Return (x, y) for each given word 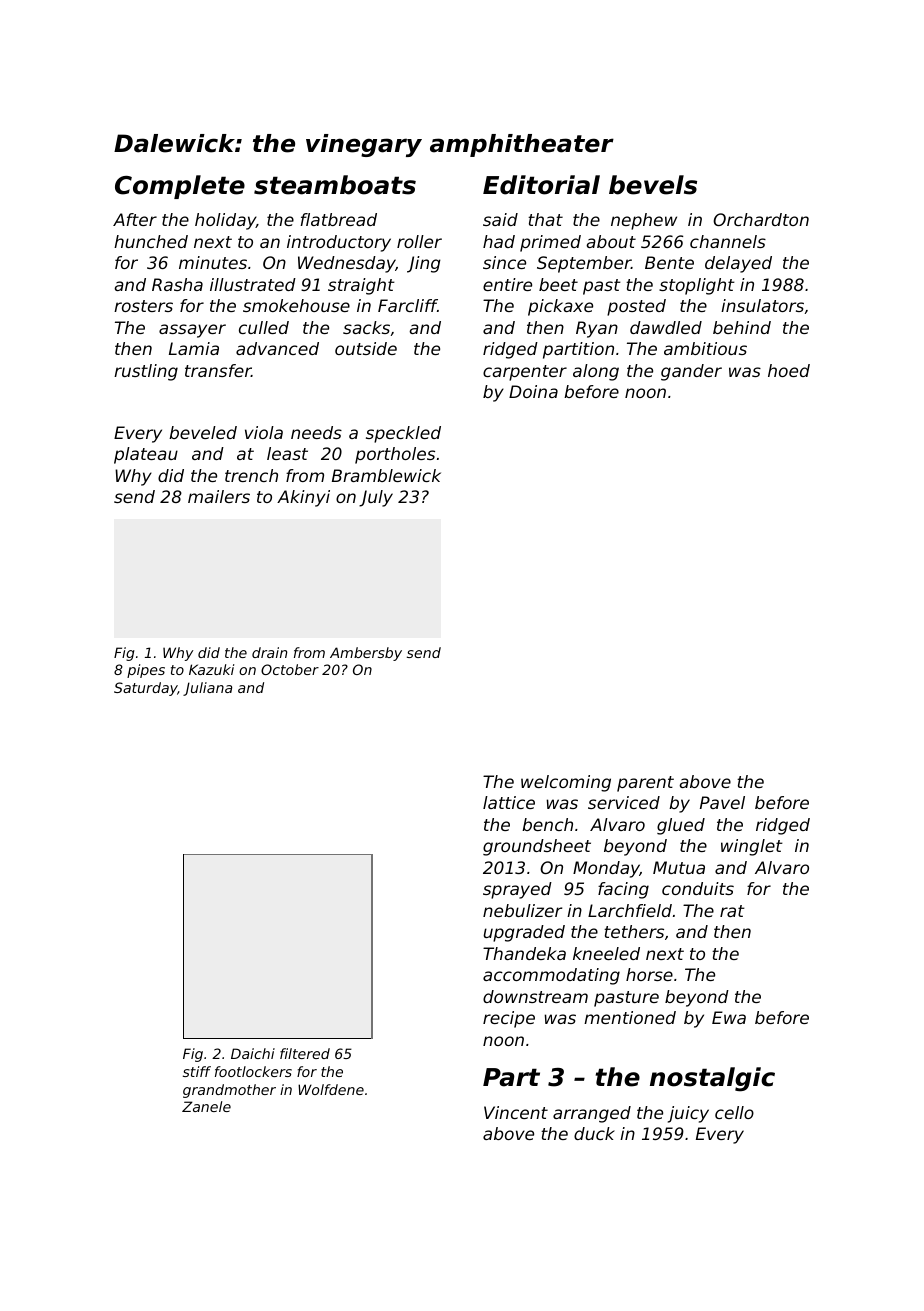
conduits (698, 888)
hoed (789, 370)
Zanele (206, 1106)
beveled (203, 432)
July (376, 498)
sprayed (517, 890)
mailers (219, 496)
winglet (752, 847)
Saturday (146, 689)
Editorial (541, 185)
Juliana (207, 689)
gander (691, 372)
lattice (509, 802)
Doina (533, 391)
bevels (653, 185)
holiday (225, 221)
